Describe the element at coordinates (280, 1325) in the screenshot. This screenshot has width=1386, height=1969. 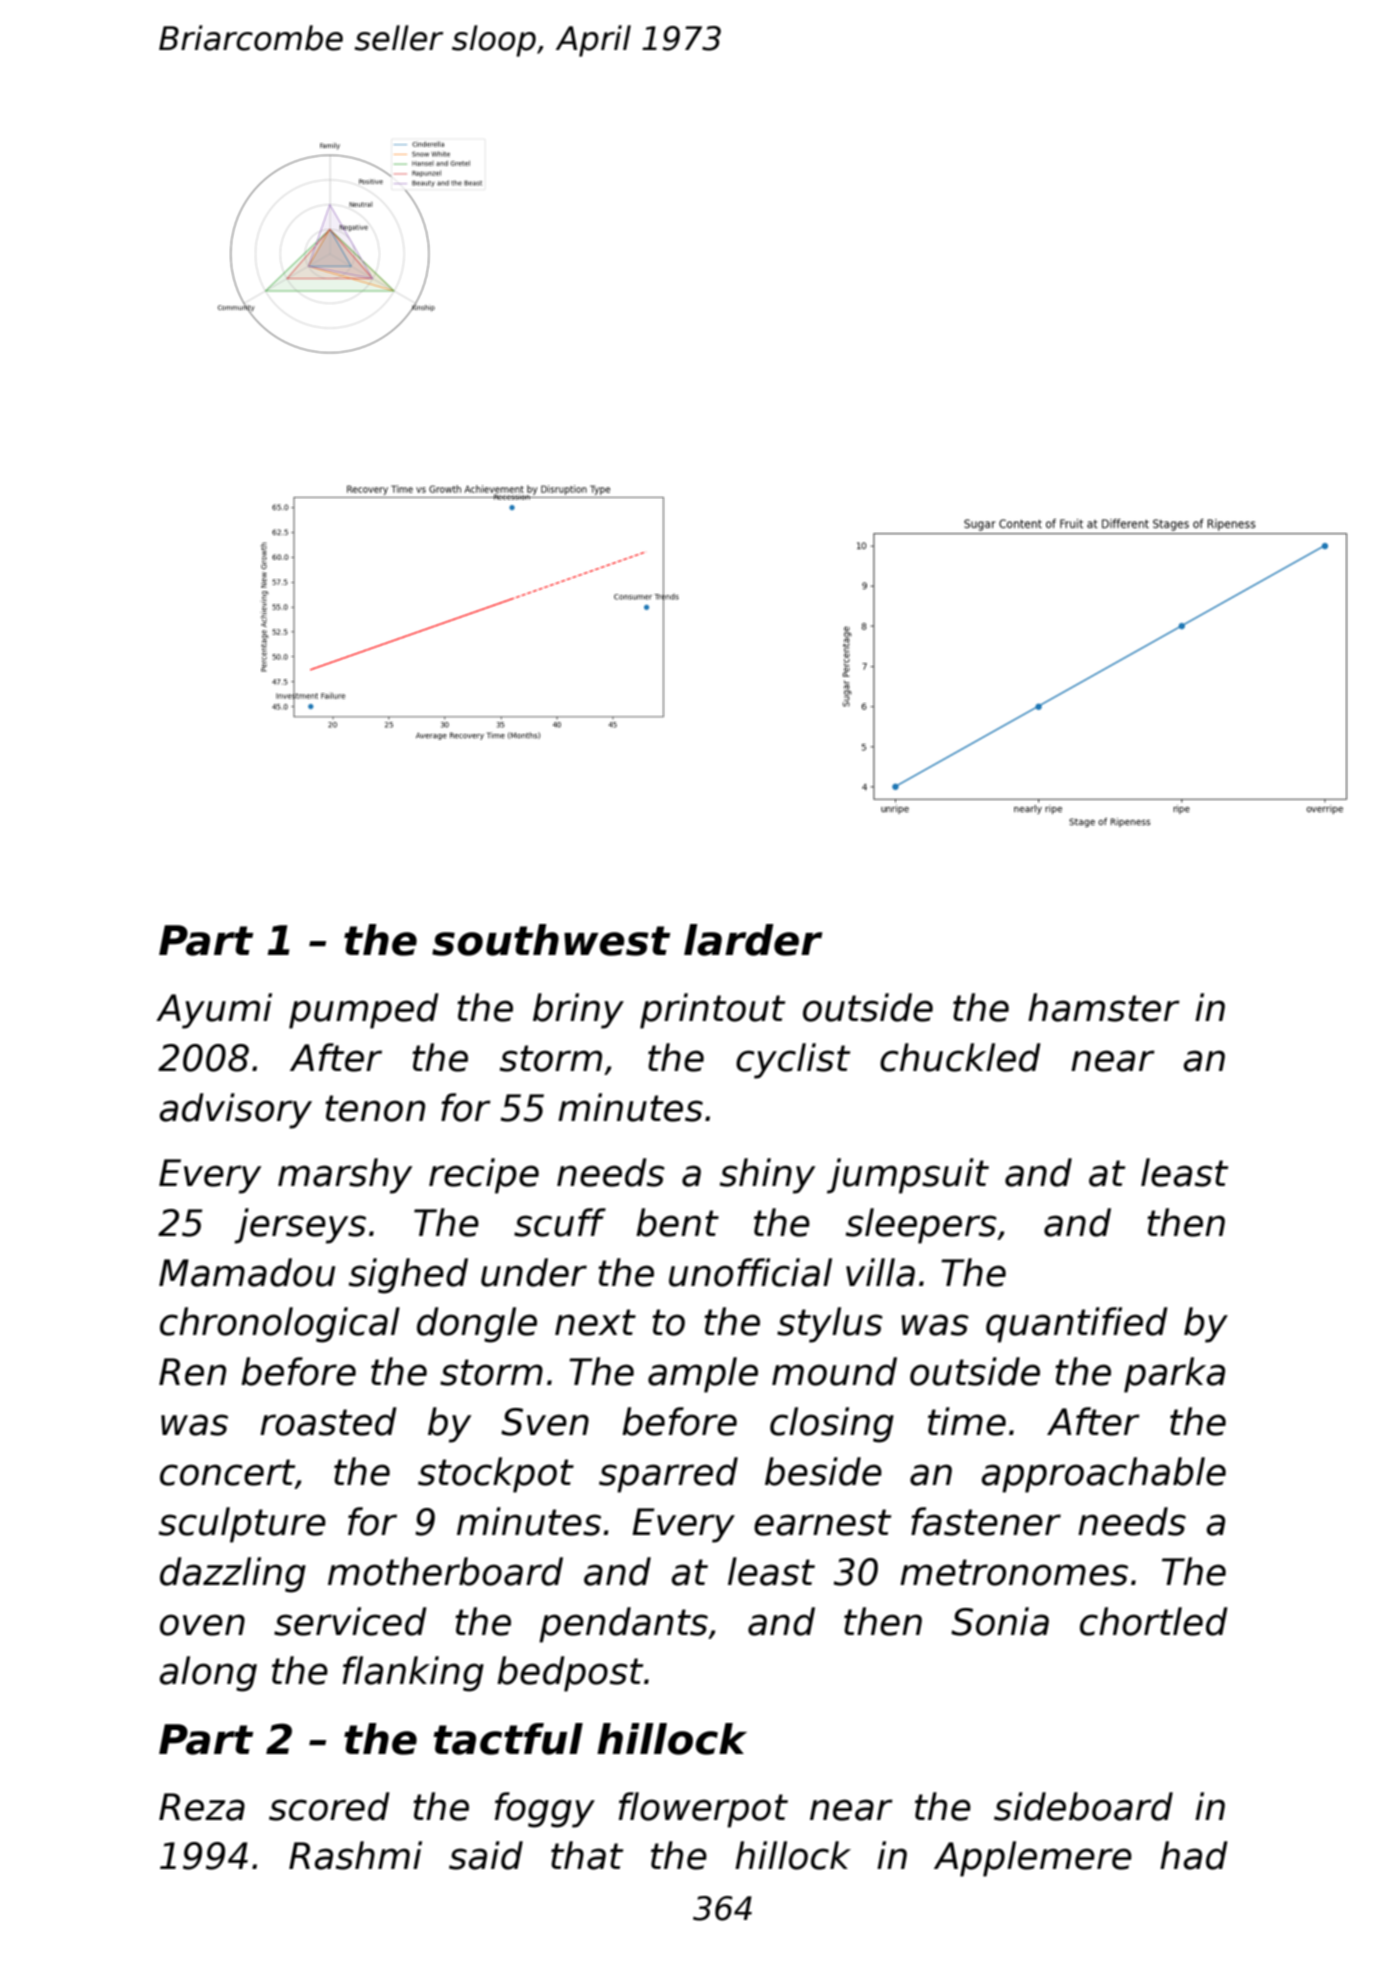
I see `chronological` at that location.
